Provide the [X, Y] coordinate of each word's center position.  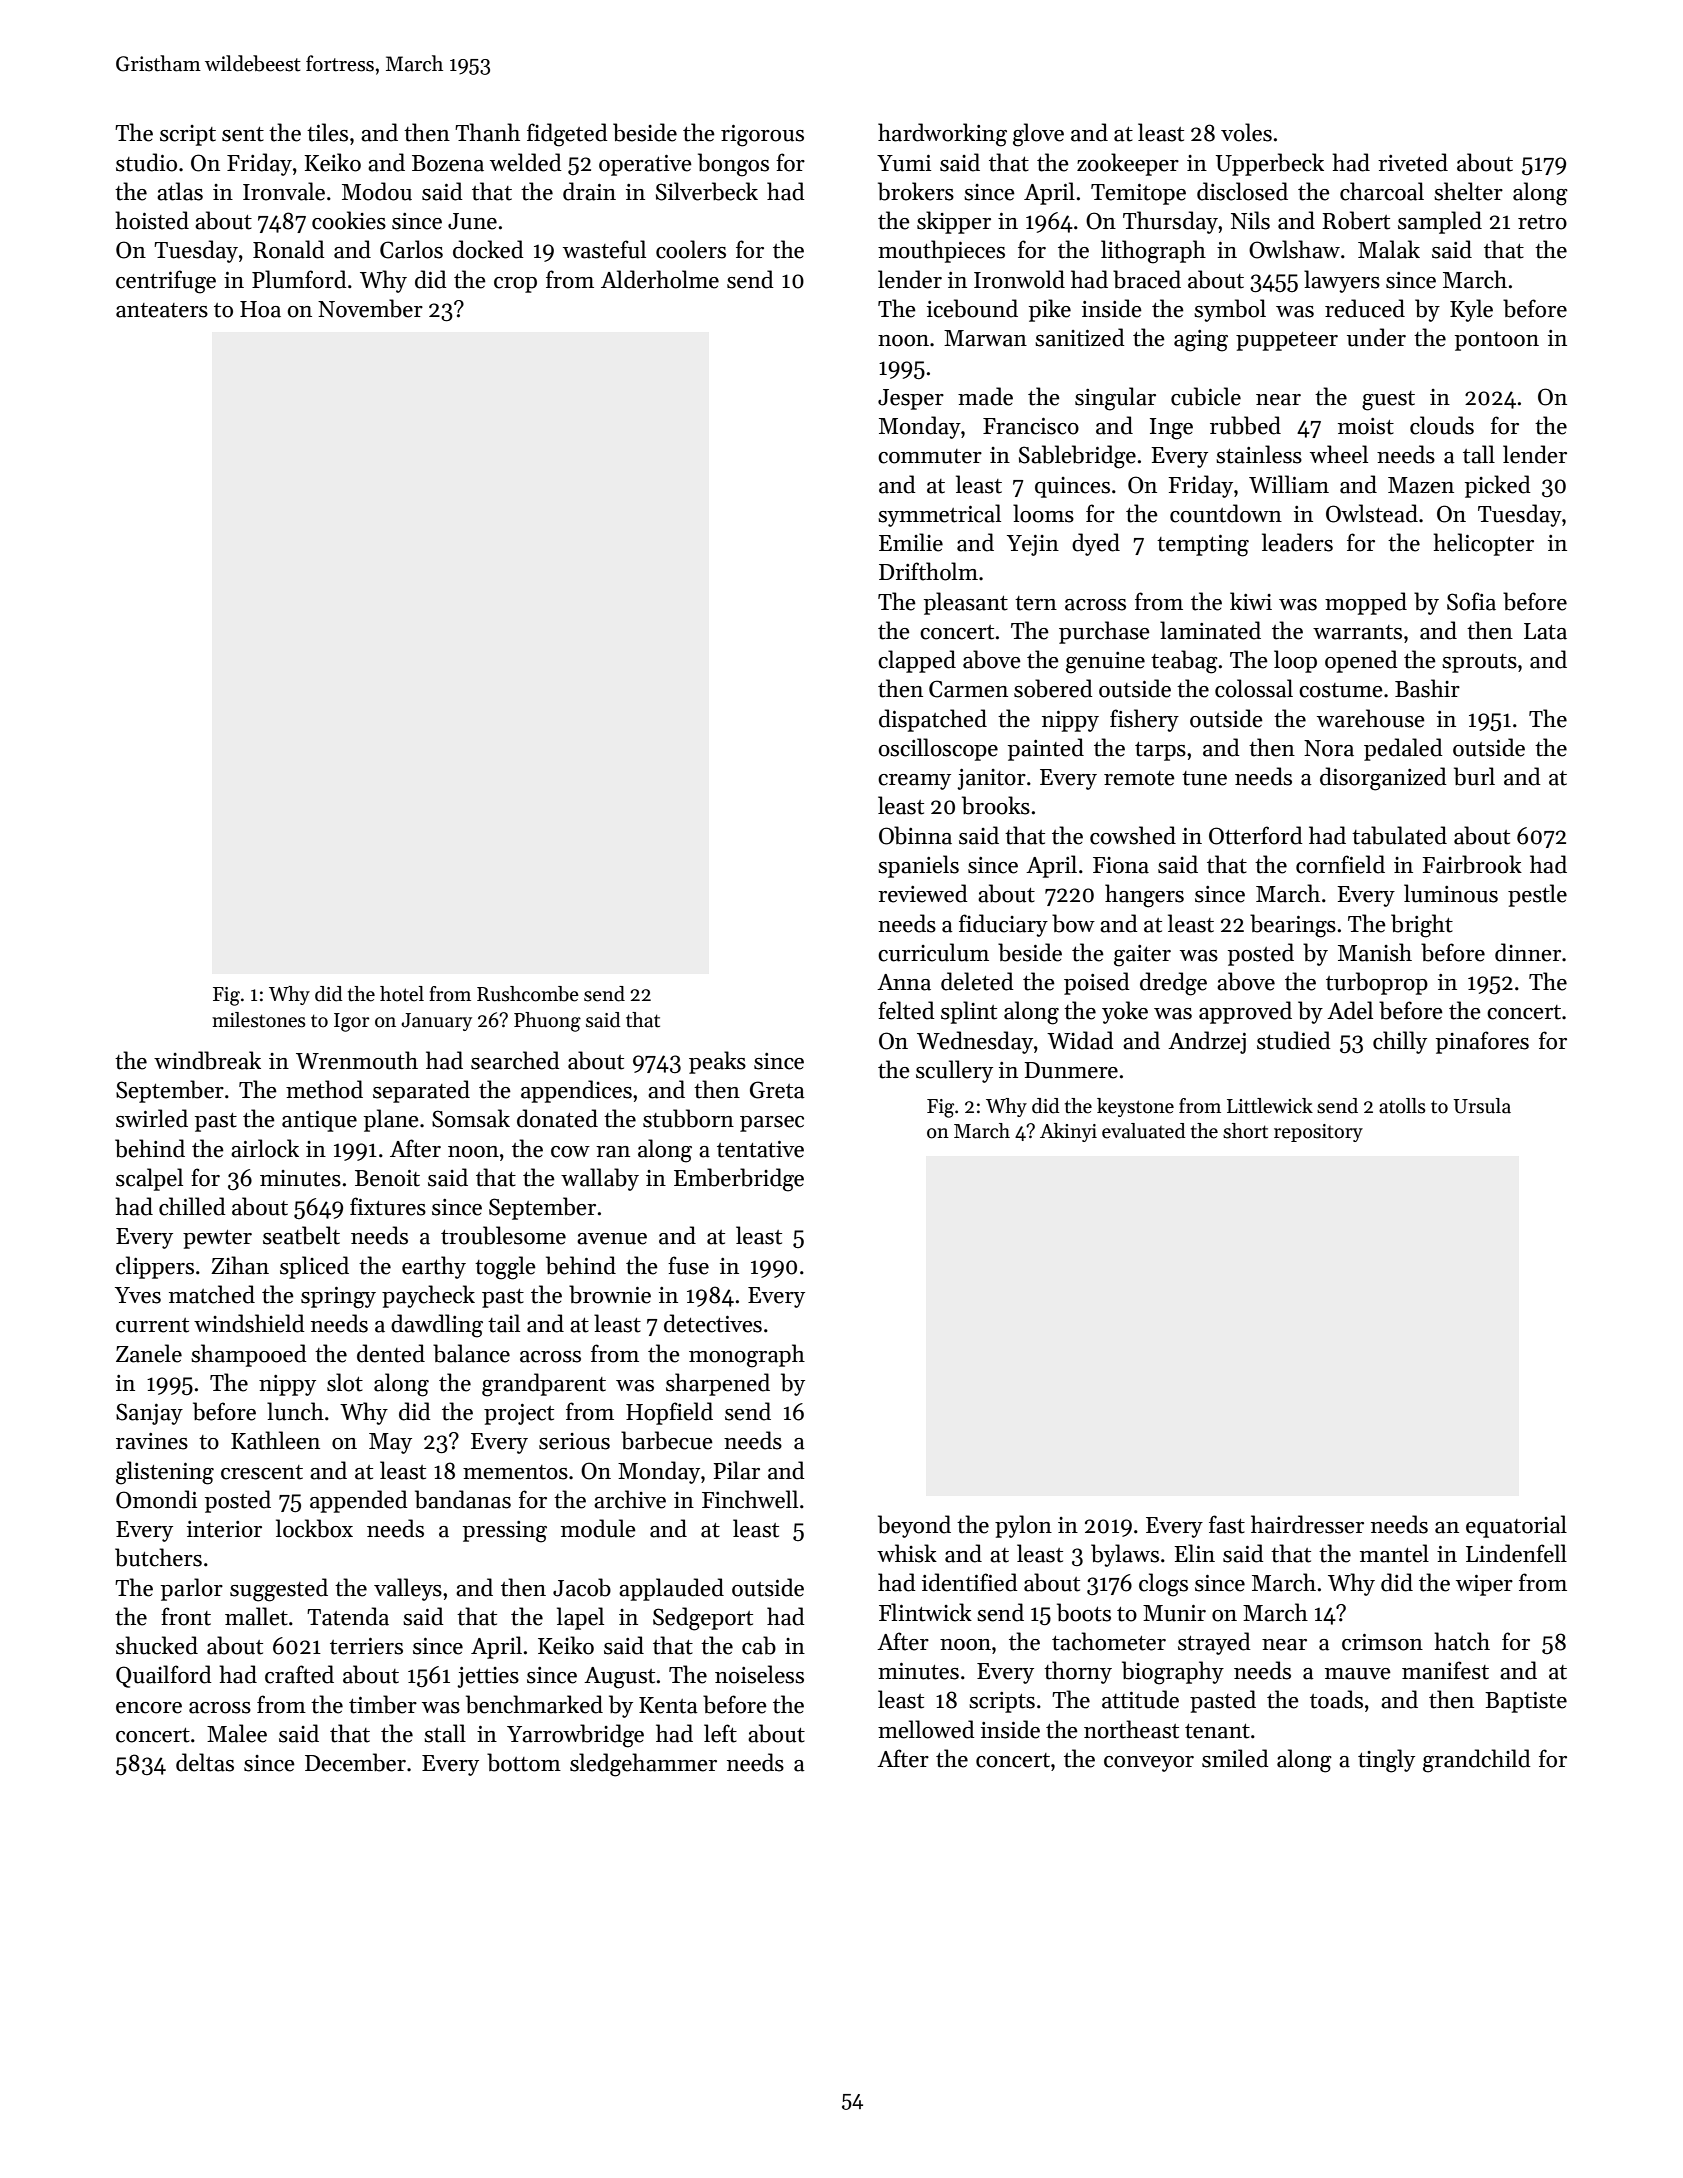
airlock [265, 1148]
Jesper [911, 399]
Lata [1545, 631]
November [370, 308]
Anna [904, 982]
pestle [1537, 895]
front [186, 1616]
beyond [914, 1526]
